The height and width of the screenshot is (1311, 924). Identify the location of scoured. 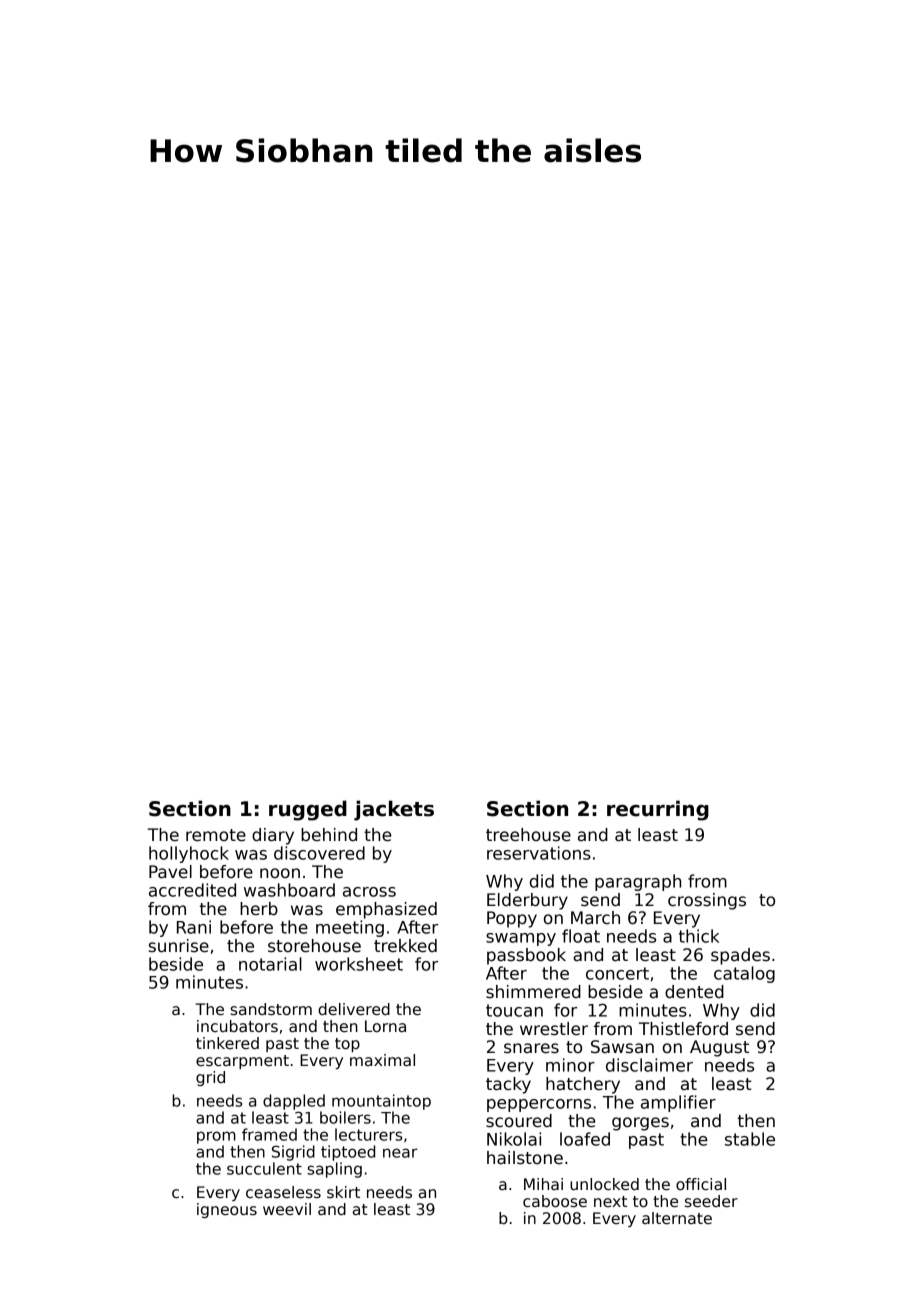
(519, 1121).
